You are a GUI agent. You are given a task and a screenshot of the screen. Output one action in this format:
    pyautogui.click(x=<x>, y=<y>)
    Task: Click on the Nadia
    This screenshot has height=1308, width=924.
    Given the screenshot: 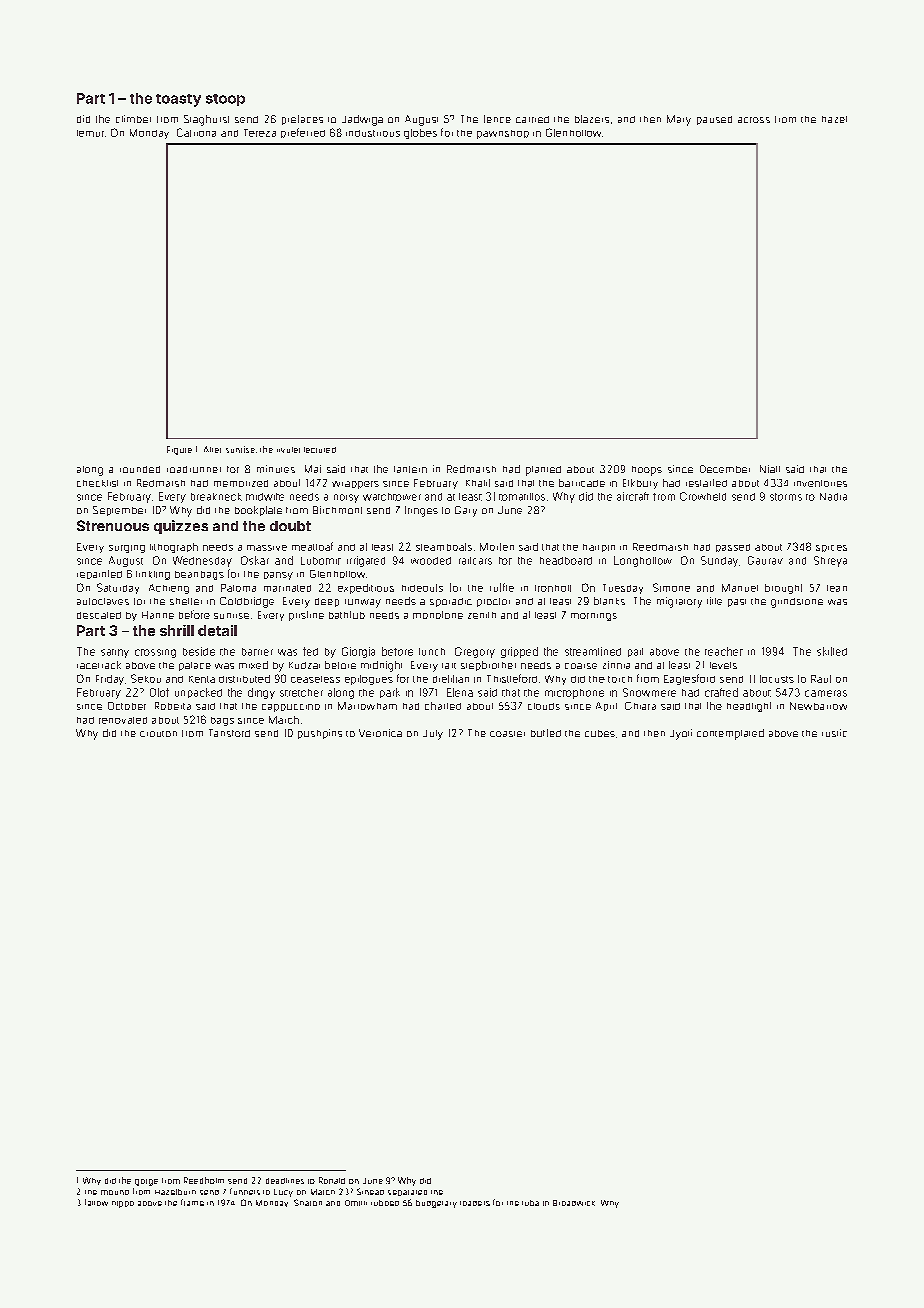 What is the action you would take?
    pyautogui.click(x=833, y=497)
